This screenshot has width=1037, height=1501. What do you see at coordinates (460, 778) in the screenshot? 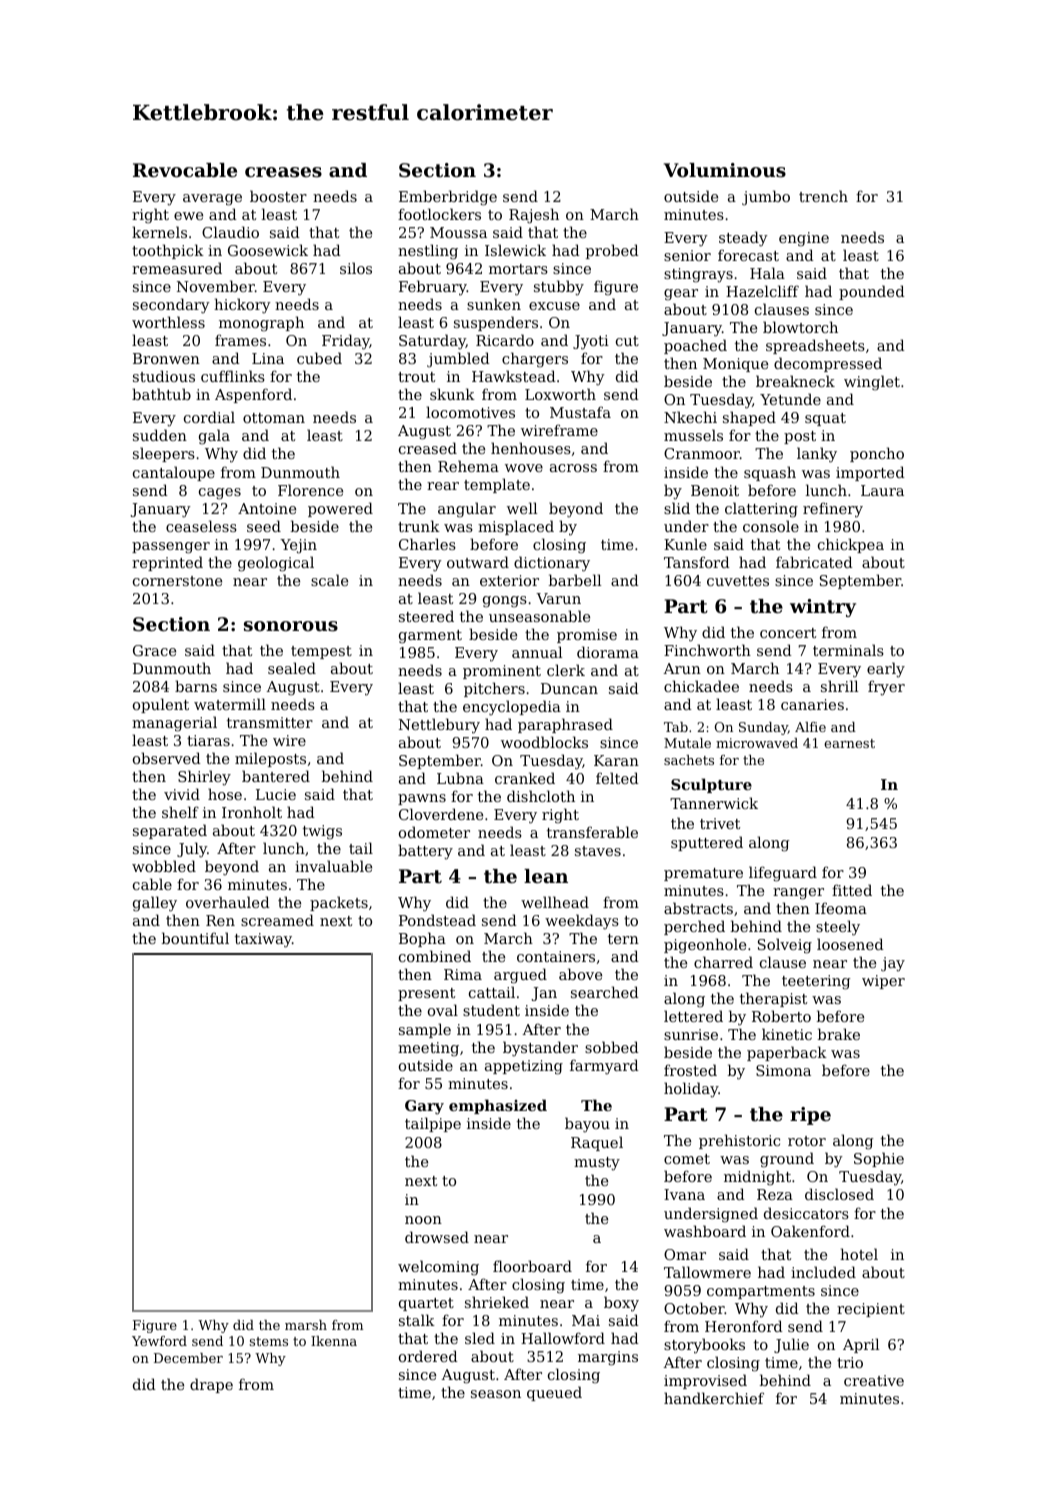
I see `Lubna` at bounding box center [460, 778].
